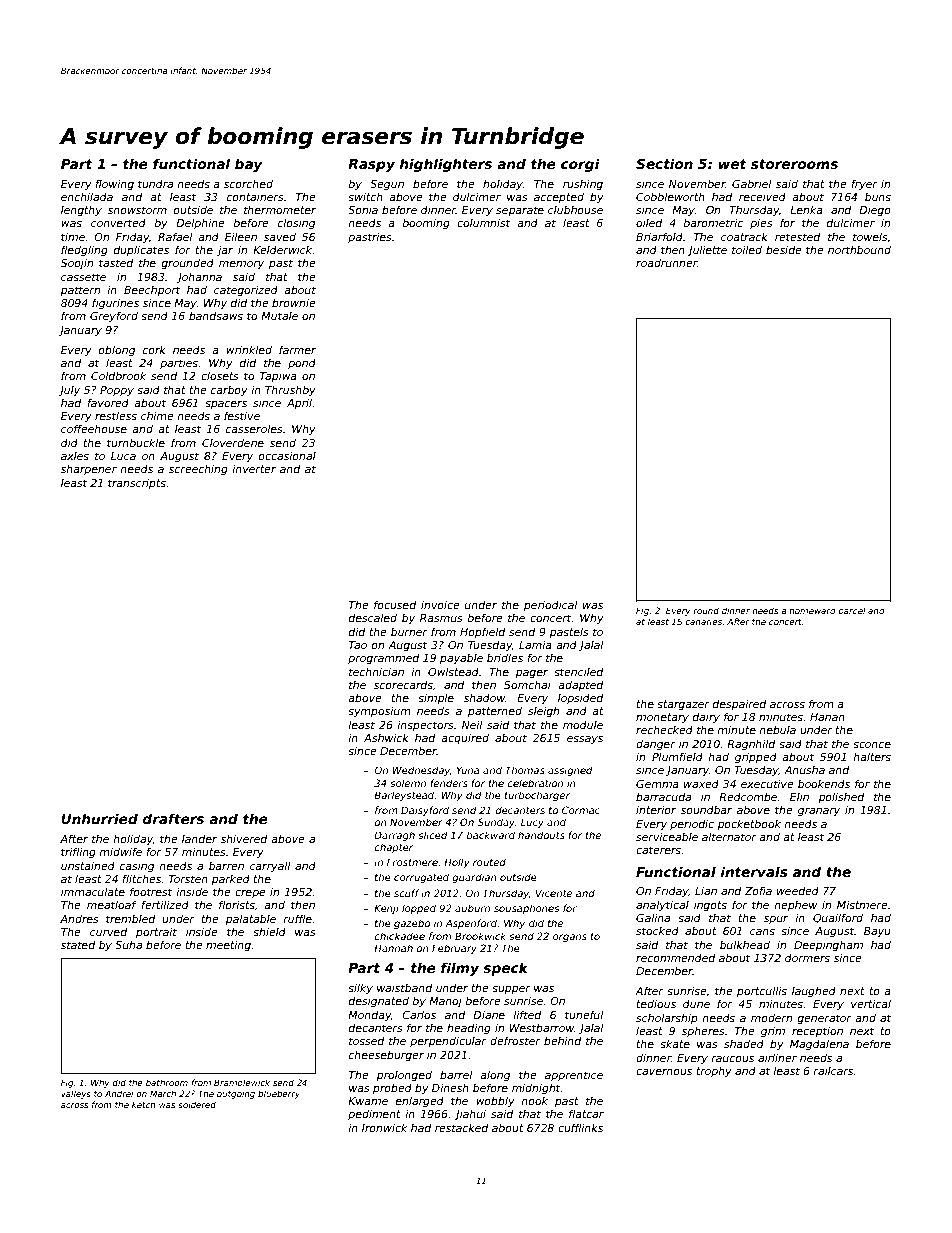 This screenshot has width=952, height=1233. Describe the element at coordinates (114, 184) in the screenshot. I see `flowing` at that location.
